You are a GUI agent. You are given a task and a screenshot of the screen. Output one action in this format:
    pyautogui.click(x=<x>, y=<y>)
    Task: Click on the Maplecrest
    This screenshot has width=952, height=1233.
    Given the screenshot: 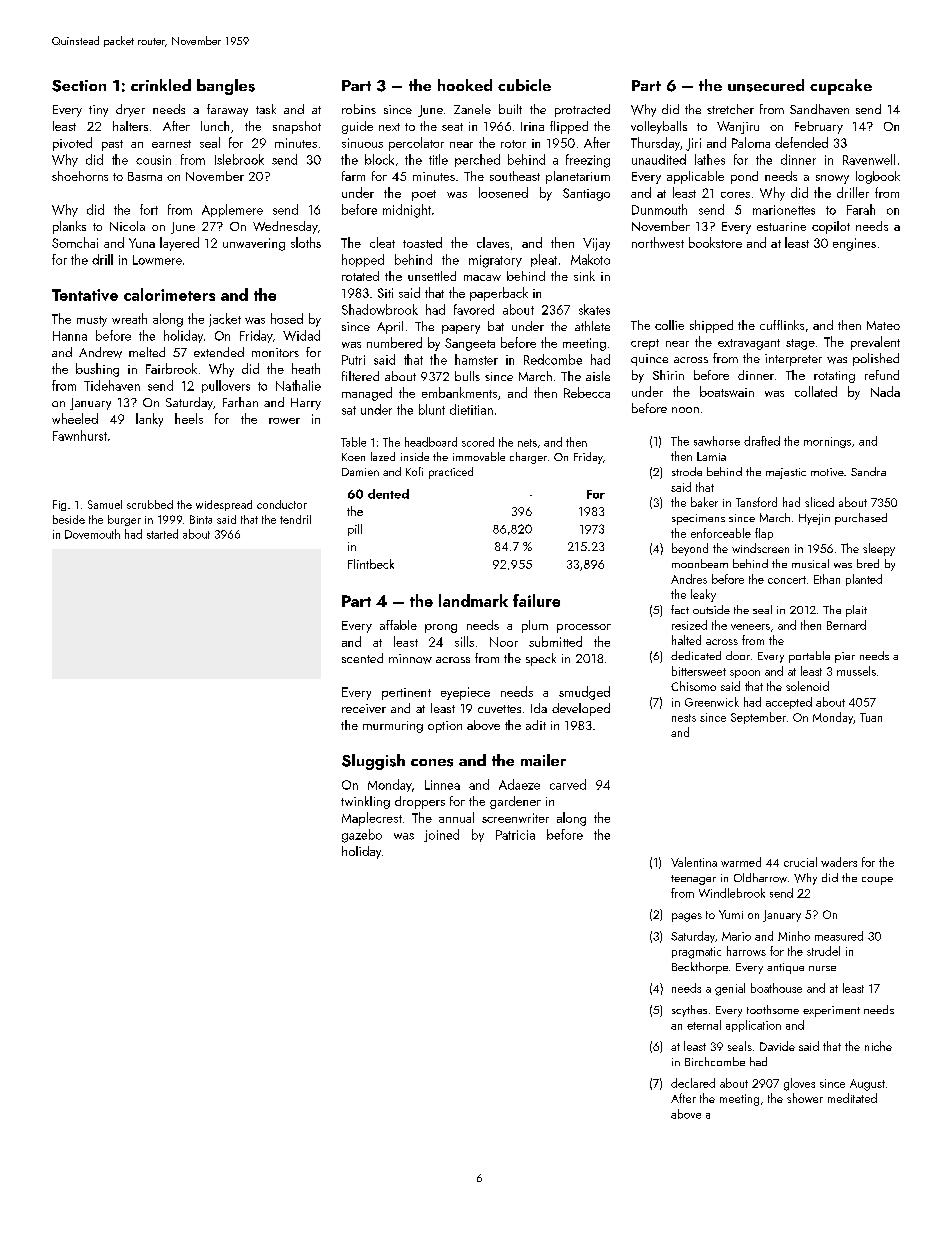 What is the action you would take?
    pyautogui.click(x=372, y=819)
